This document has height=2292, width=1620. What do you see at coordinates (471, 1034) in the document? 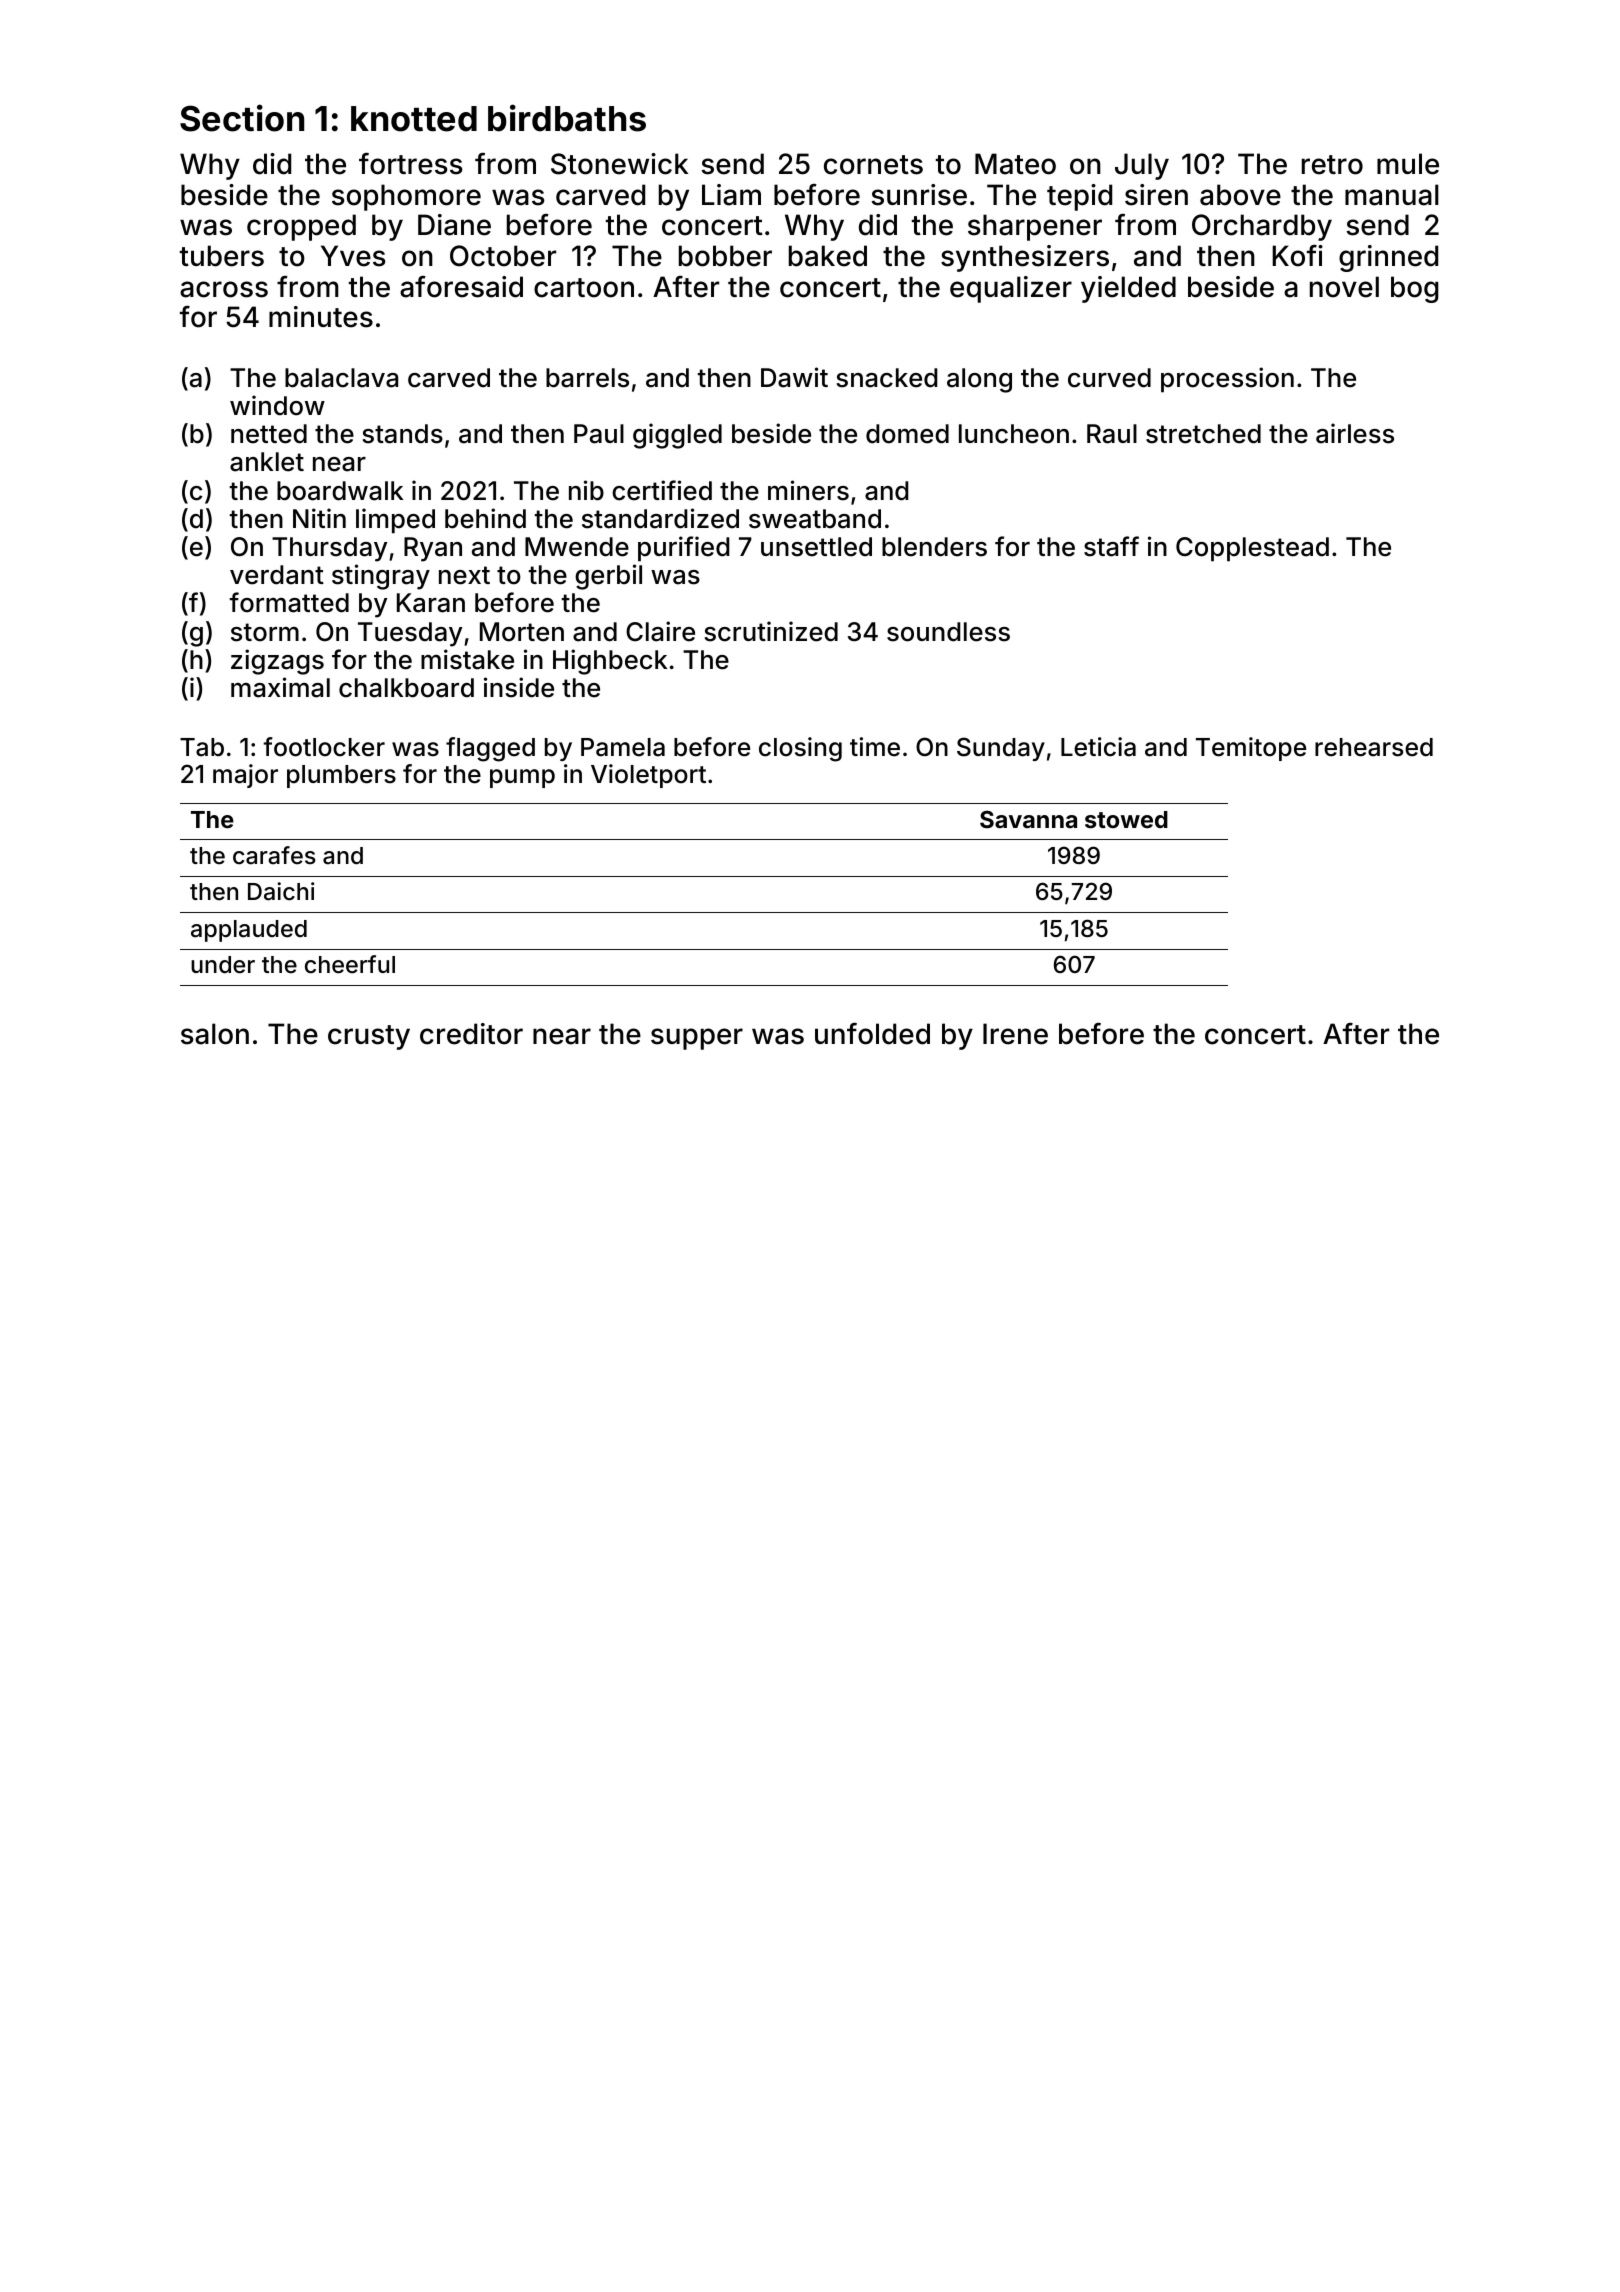
I see `creditor` at bounding box center [471, 1034].
